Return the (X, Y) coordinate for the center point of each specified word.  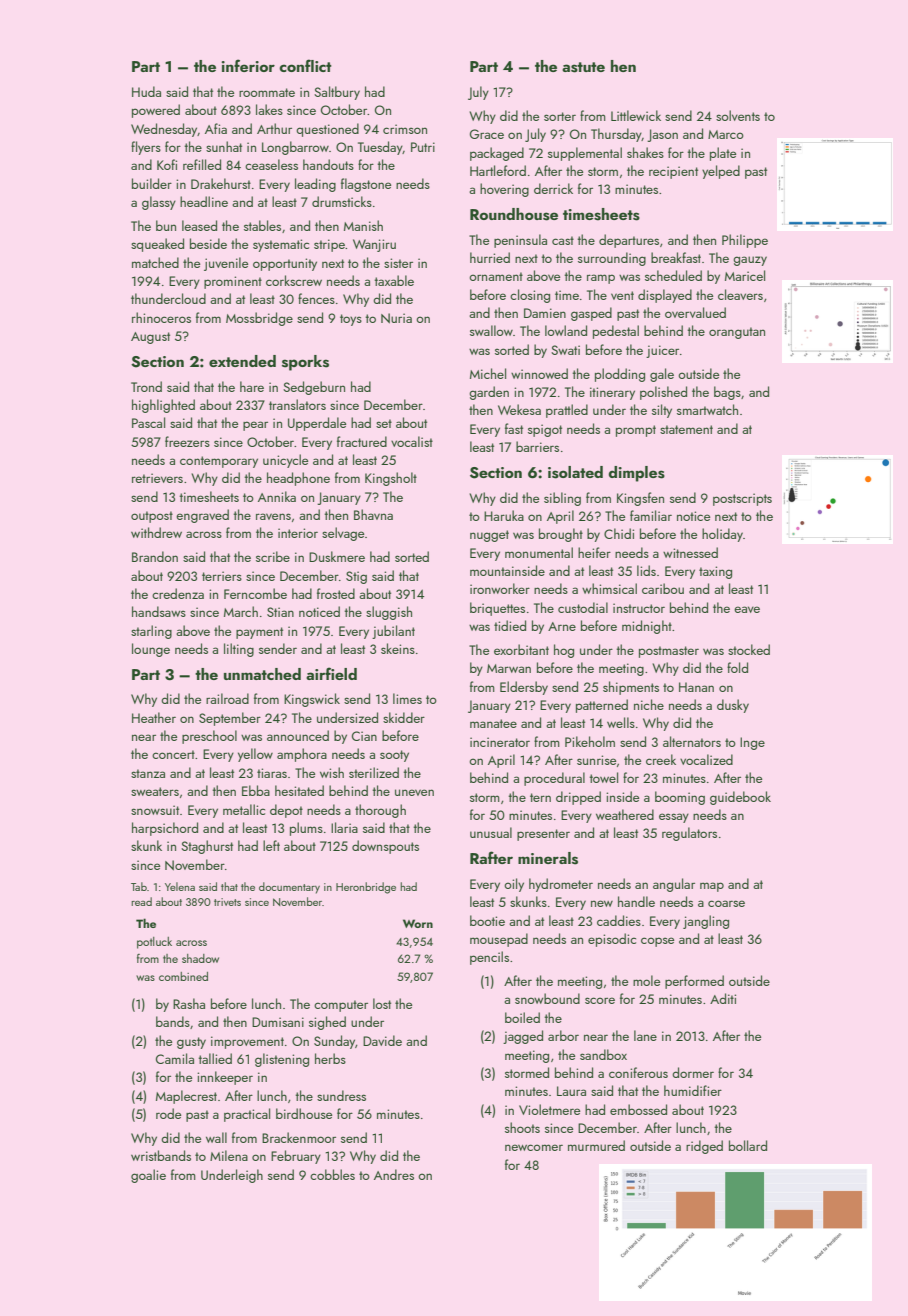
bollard (748, 1145)
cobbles (332, 1174)
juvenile (226, 264)
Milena (229, 1155)
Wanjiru (374, 245)
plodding (620, 375)
